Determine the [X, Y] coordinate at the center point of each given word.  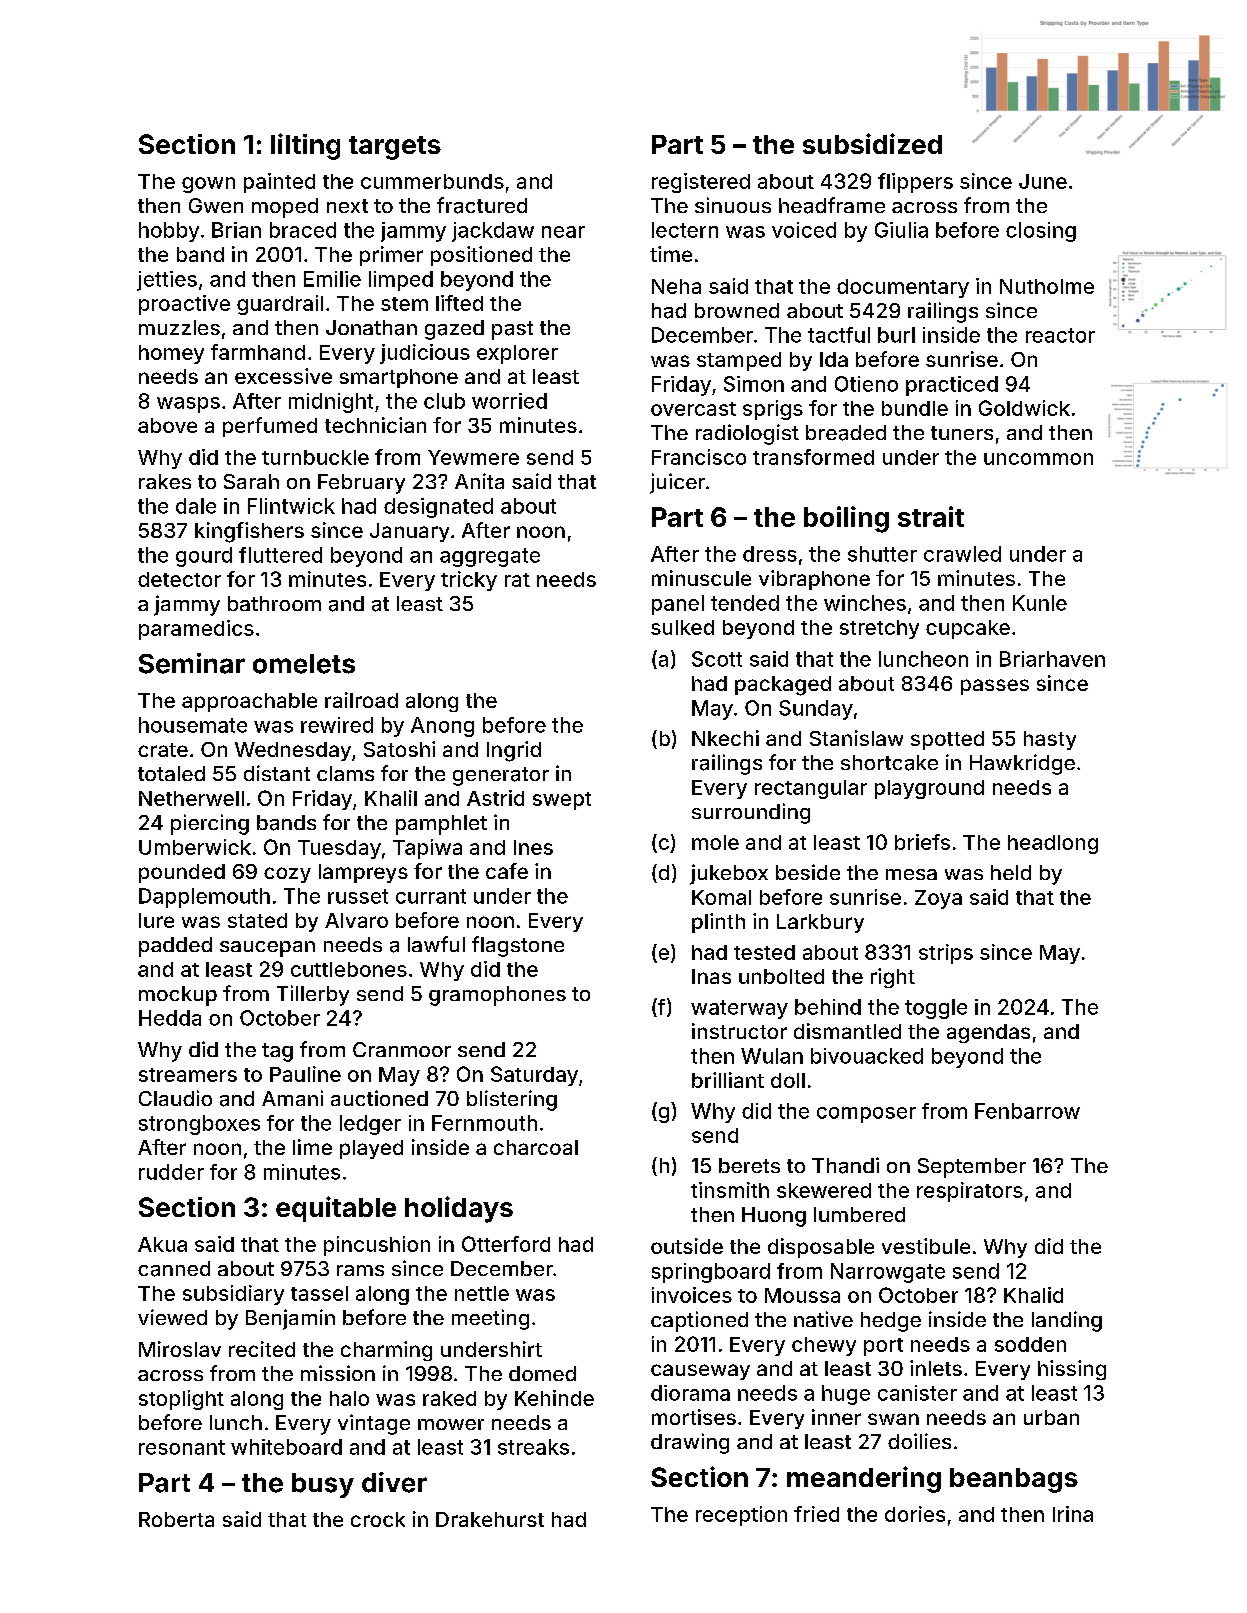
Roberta [176, 1519]
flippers [915, 183]
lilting [305, 146]
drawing [690, 1443]
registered [701, 183]
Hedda [170, 1018]
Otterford [506, 1244]
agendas [988, 1033]
